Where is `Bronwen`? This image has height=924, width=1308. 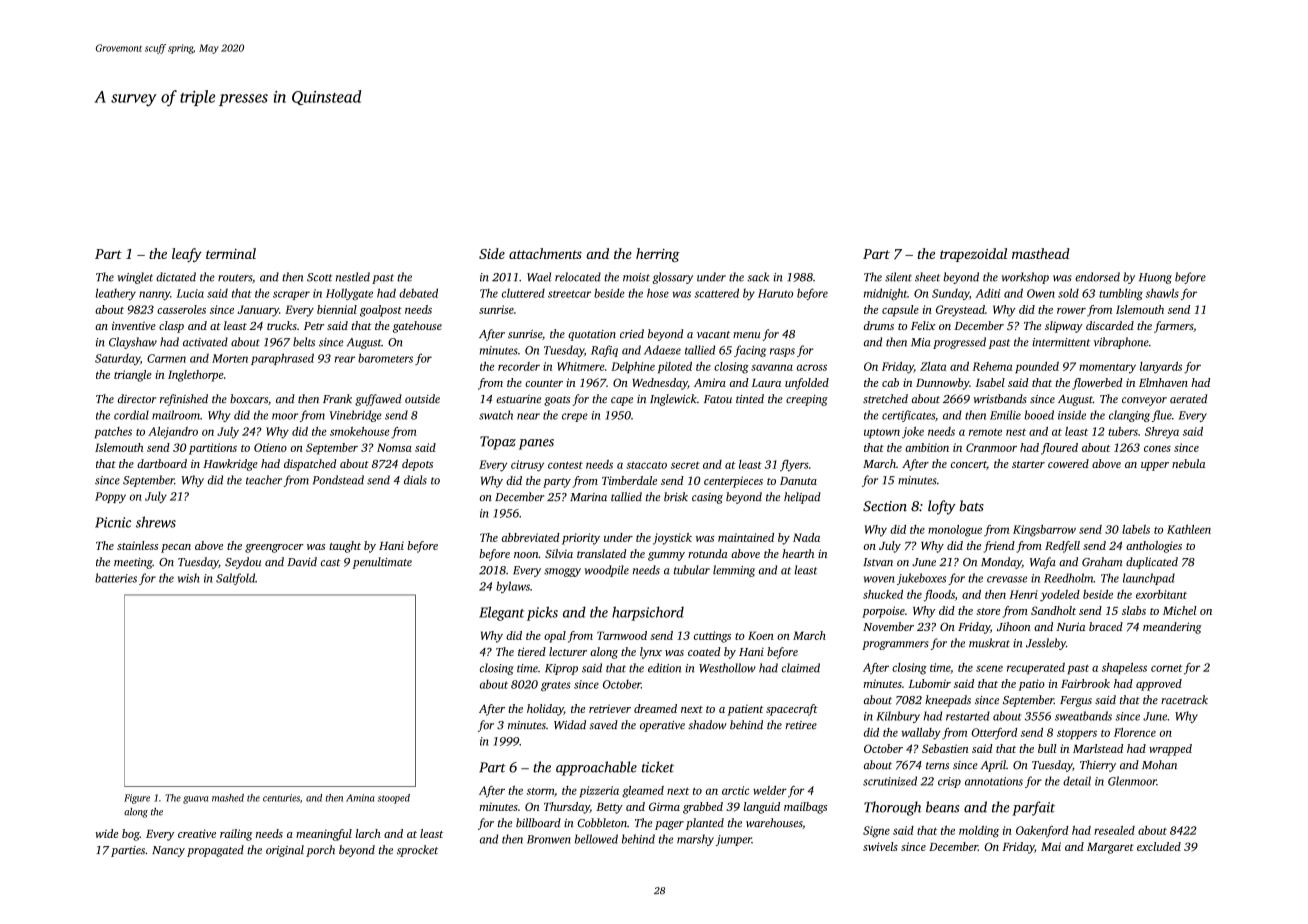
Bronwen is located at coordinates (549, 839).
